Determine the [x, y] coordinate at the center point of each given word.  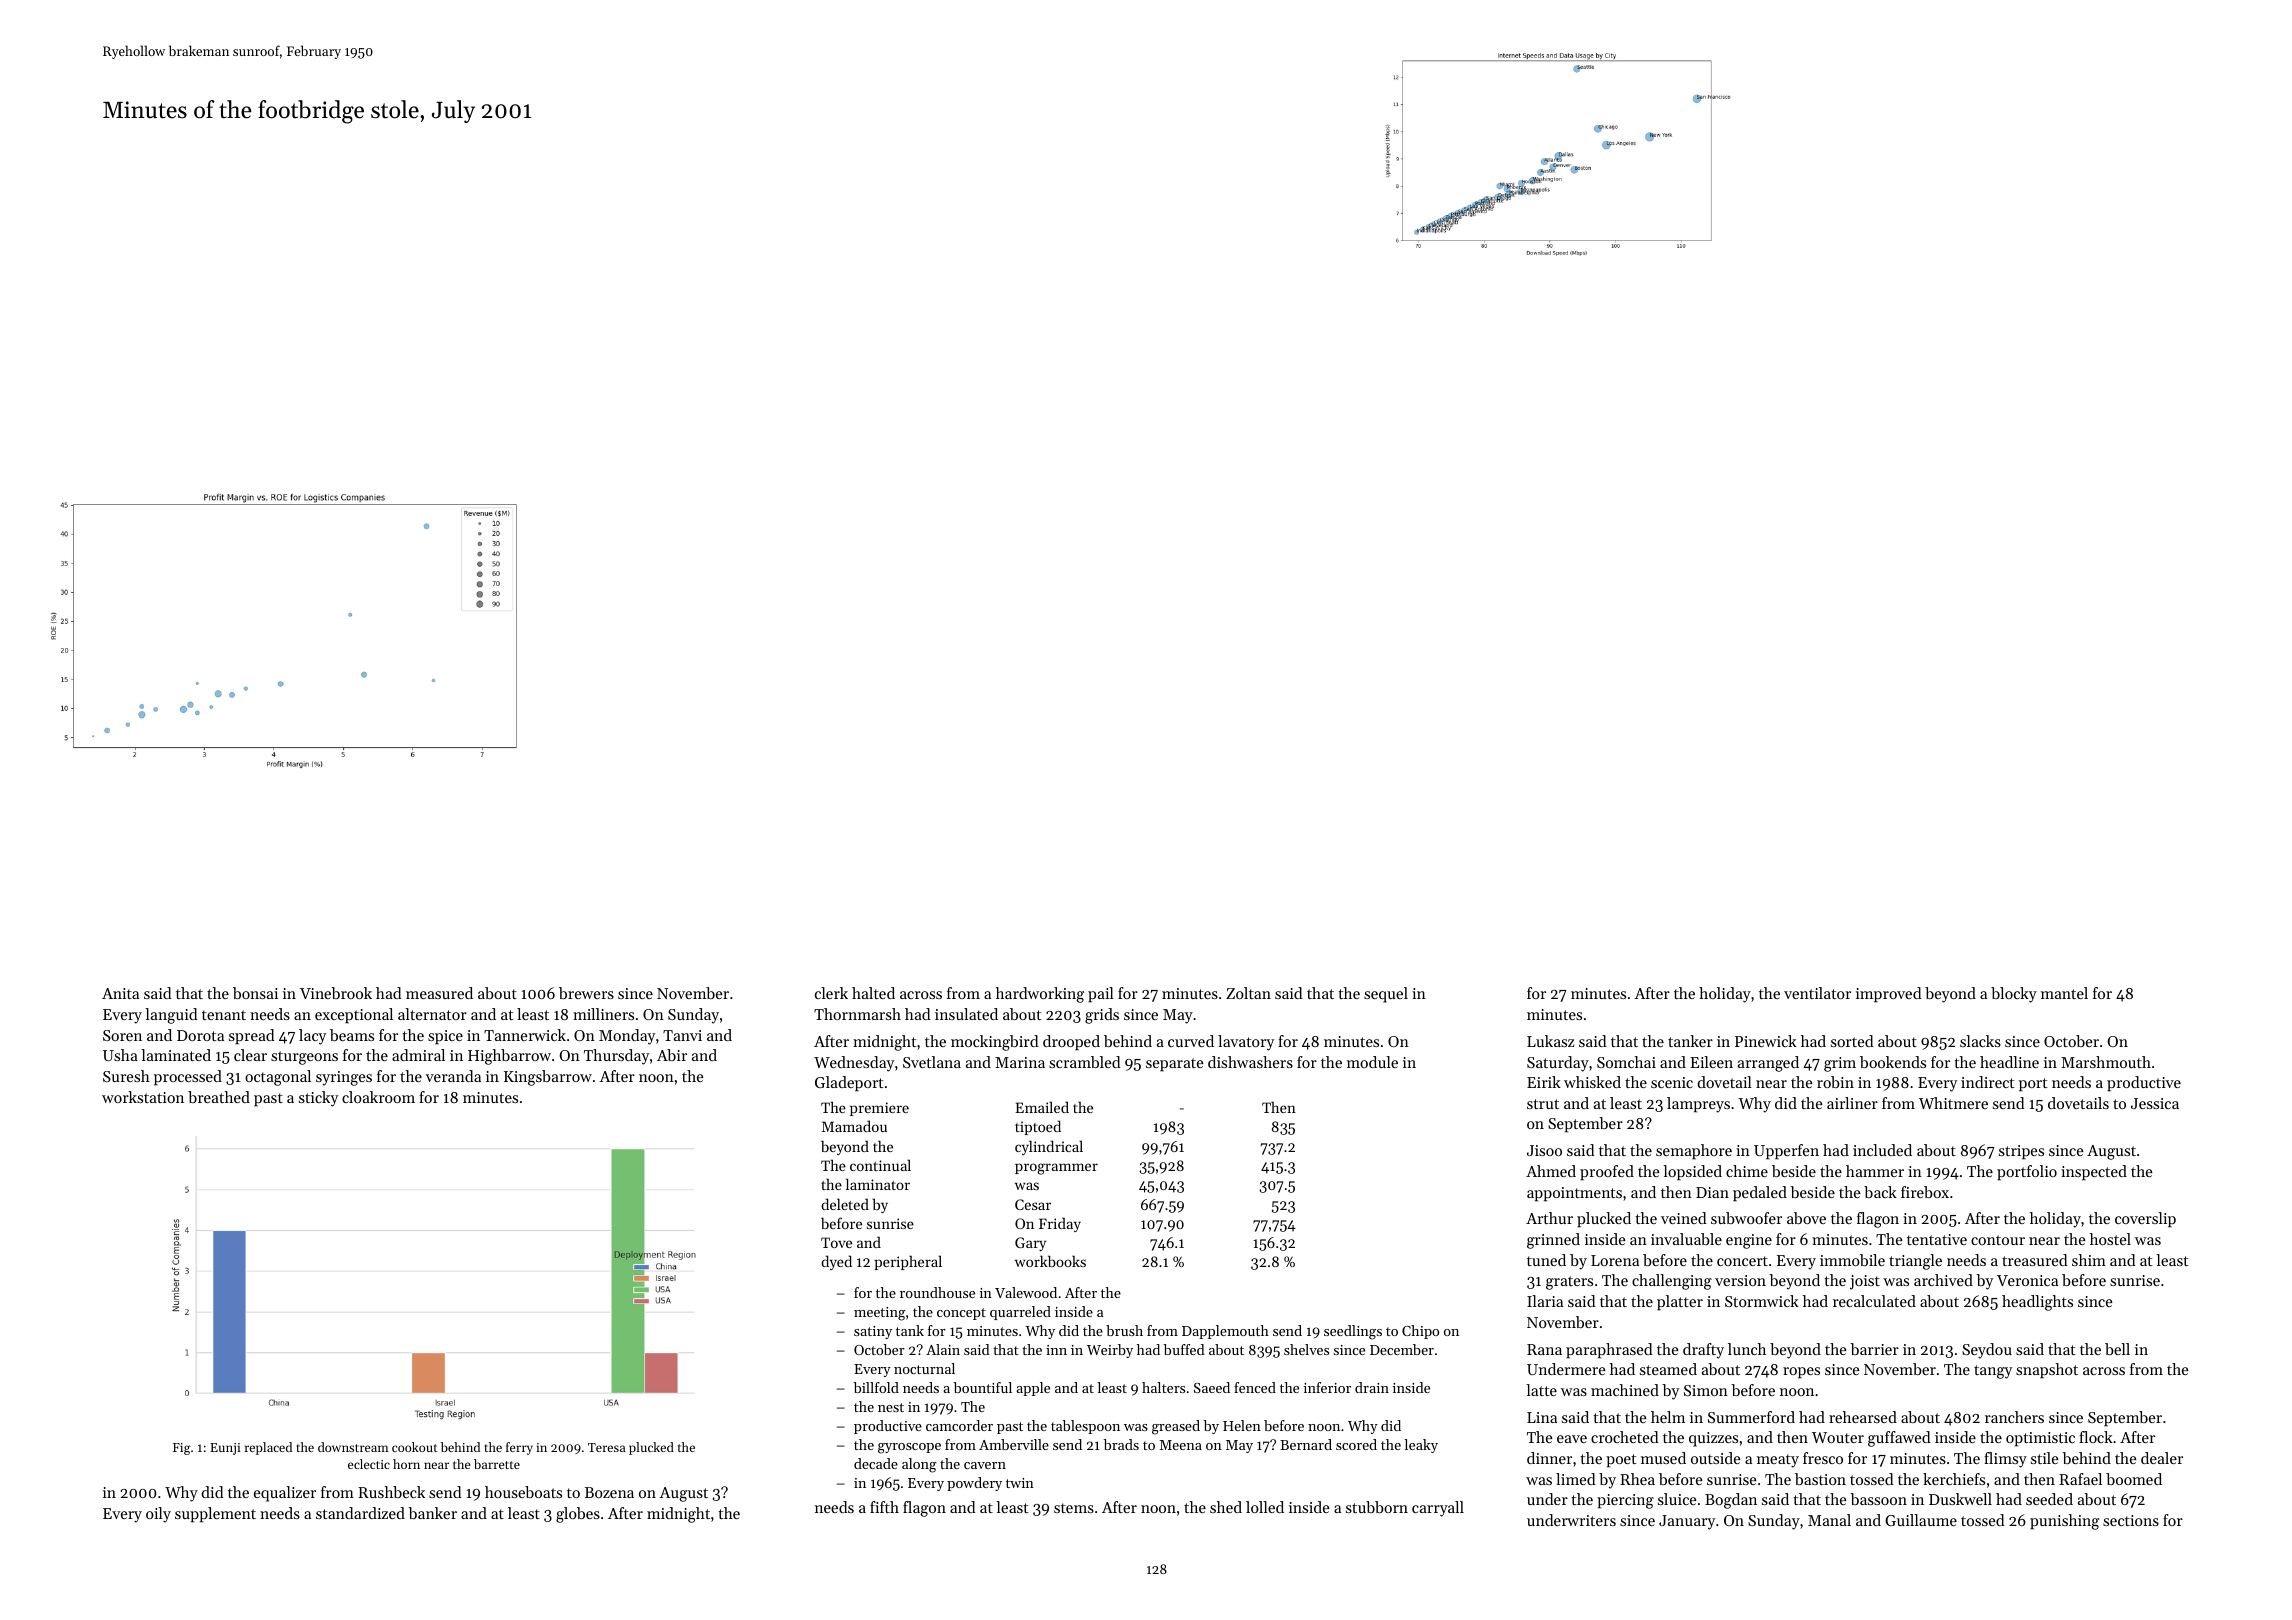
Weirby [1110, 1351]
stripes [2021, 1152]
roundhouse [937, 1292]
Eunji [225, 1449]
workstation [143, 1097]
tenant [224, 1015]
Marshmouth [2106, 1062]
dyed [836, 1262]
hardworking [1040, 995]
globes [578, 1515]
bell [2117, 1349]
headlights [2037, 1303]
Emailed [1042, 1107]
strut [1543, 1104]
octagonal [278, 1078]
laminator [878, 1184]
